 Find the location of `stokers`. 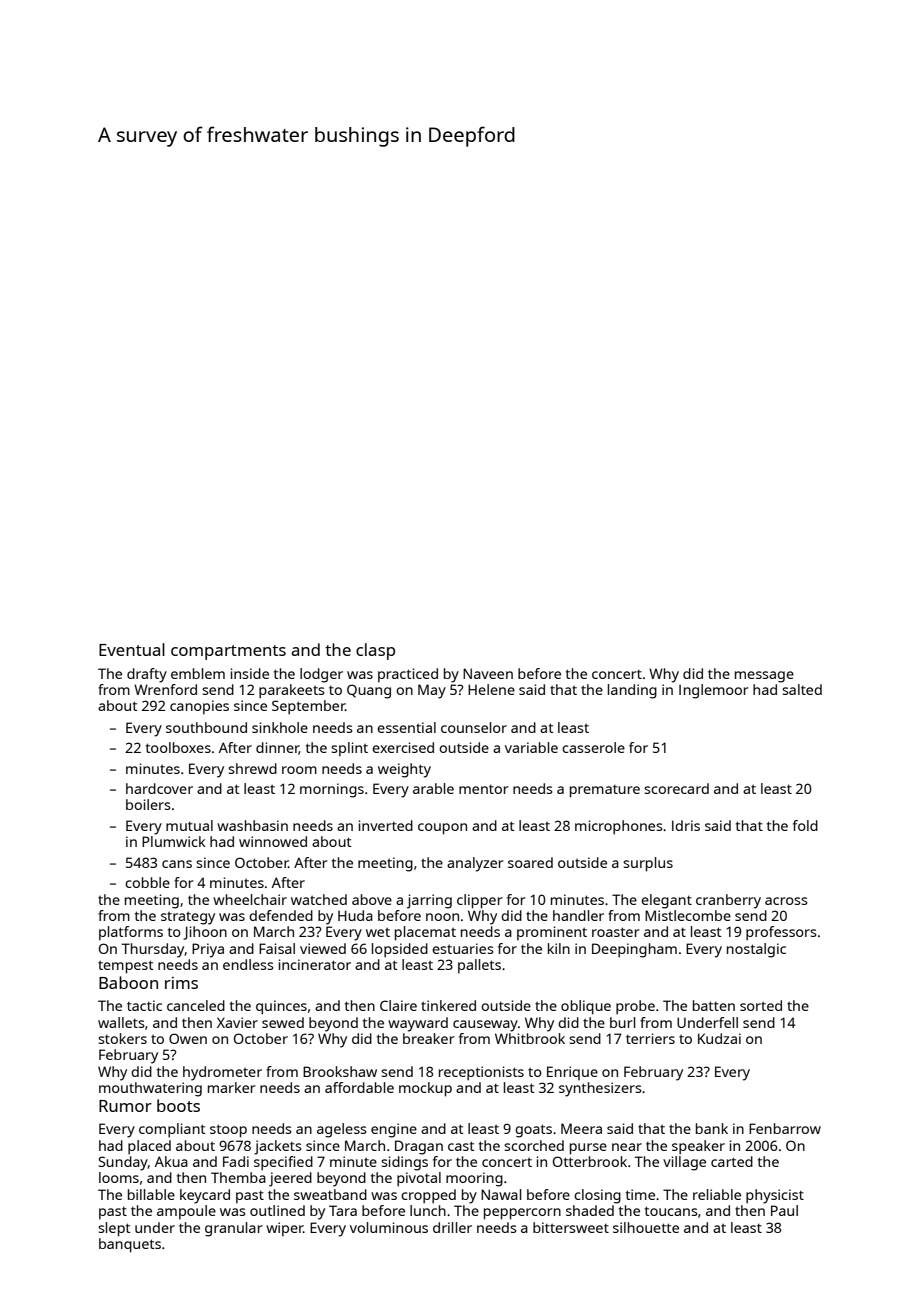

stokers is located at coordinates (122, 1038).
